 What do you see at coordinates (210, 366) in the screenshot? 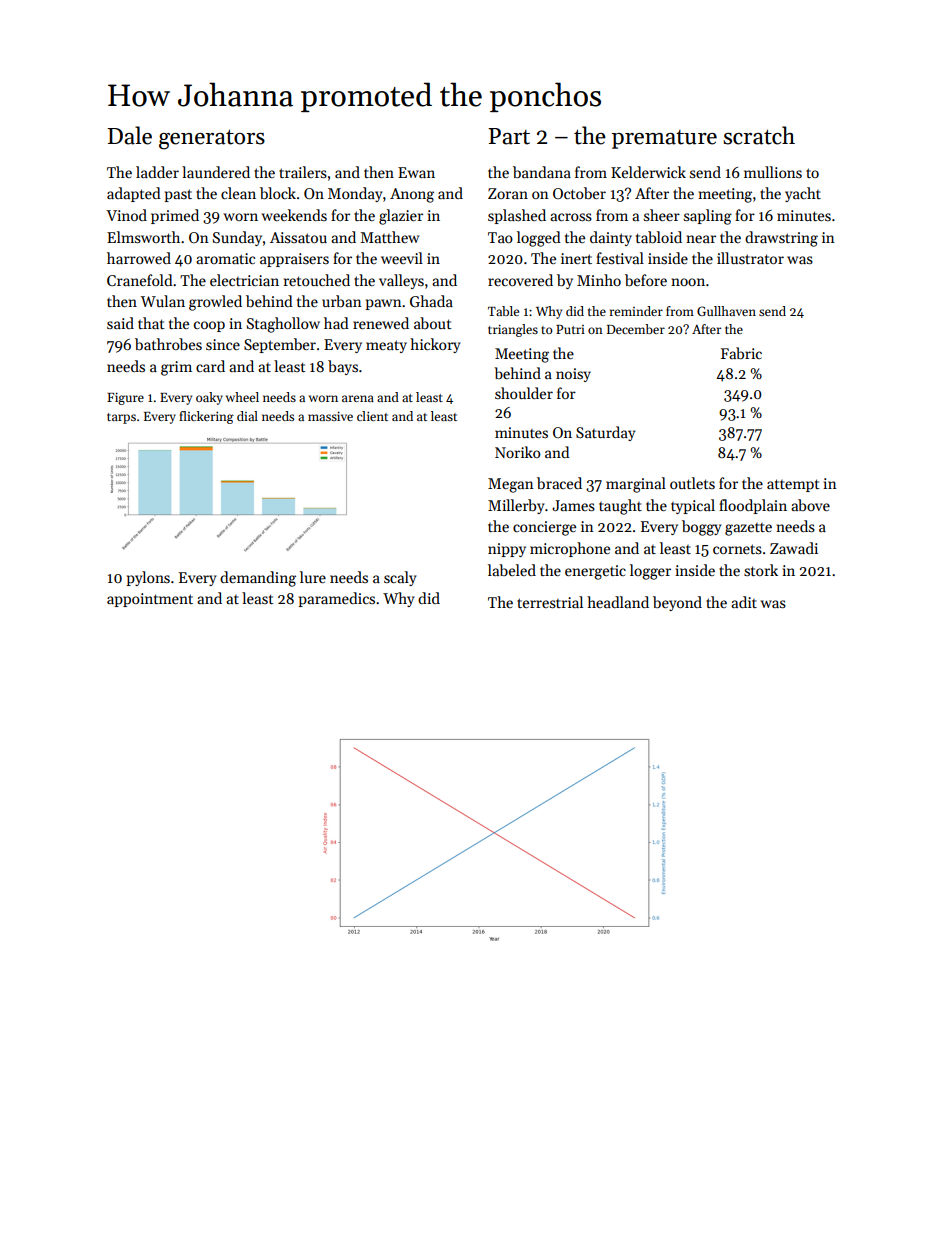
I see `card` at bounding box center [210, 366].
